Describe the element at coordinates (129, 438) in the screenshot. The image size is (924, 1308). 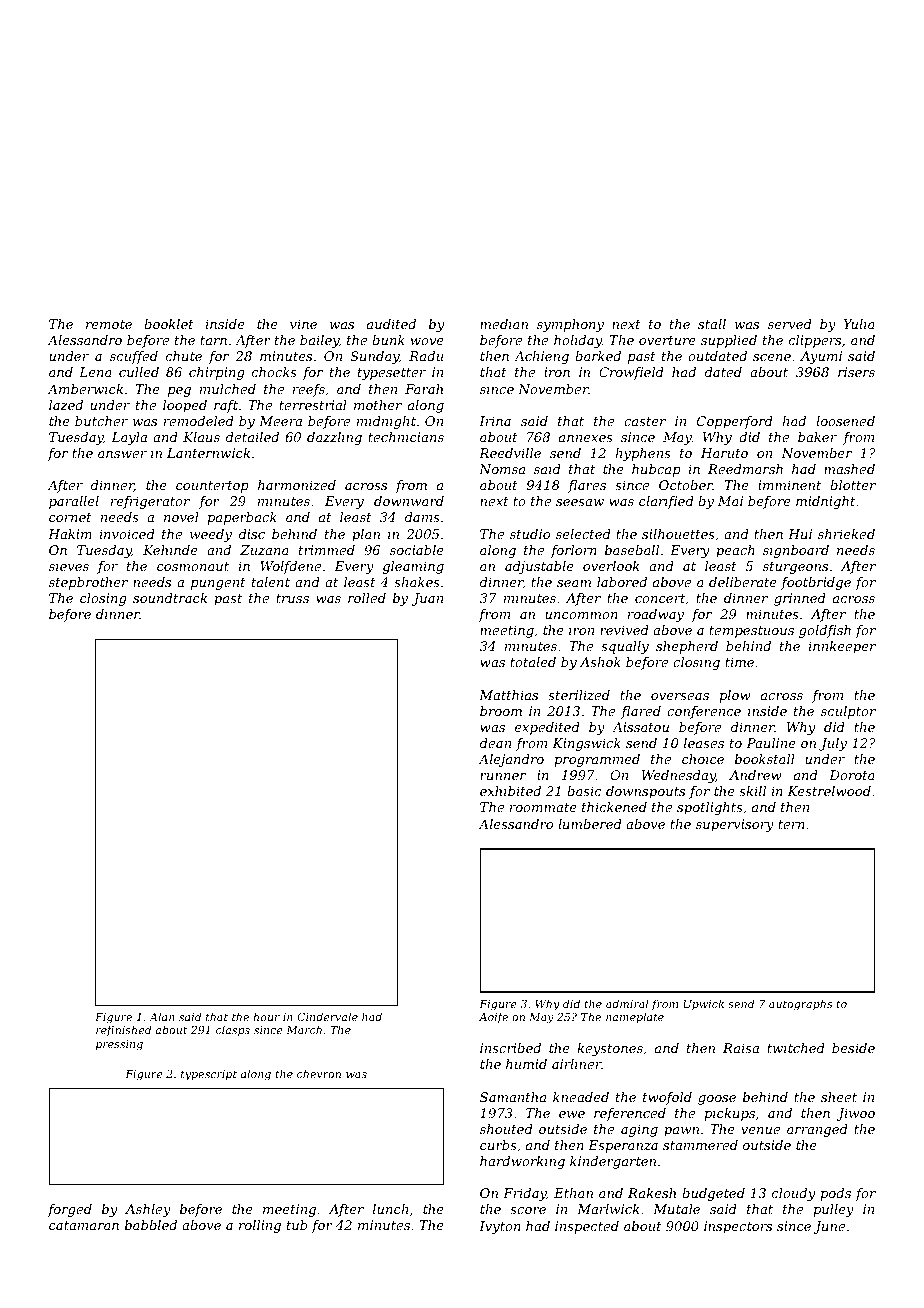
I see `Layla` at that location.
